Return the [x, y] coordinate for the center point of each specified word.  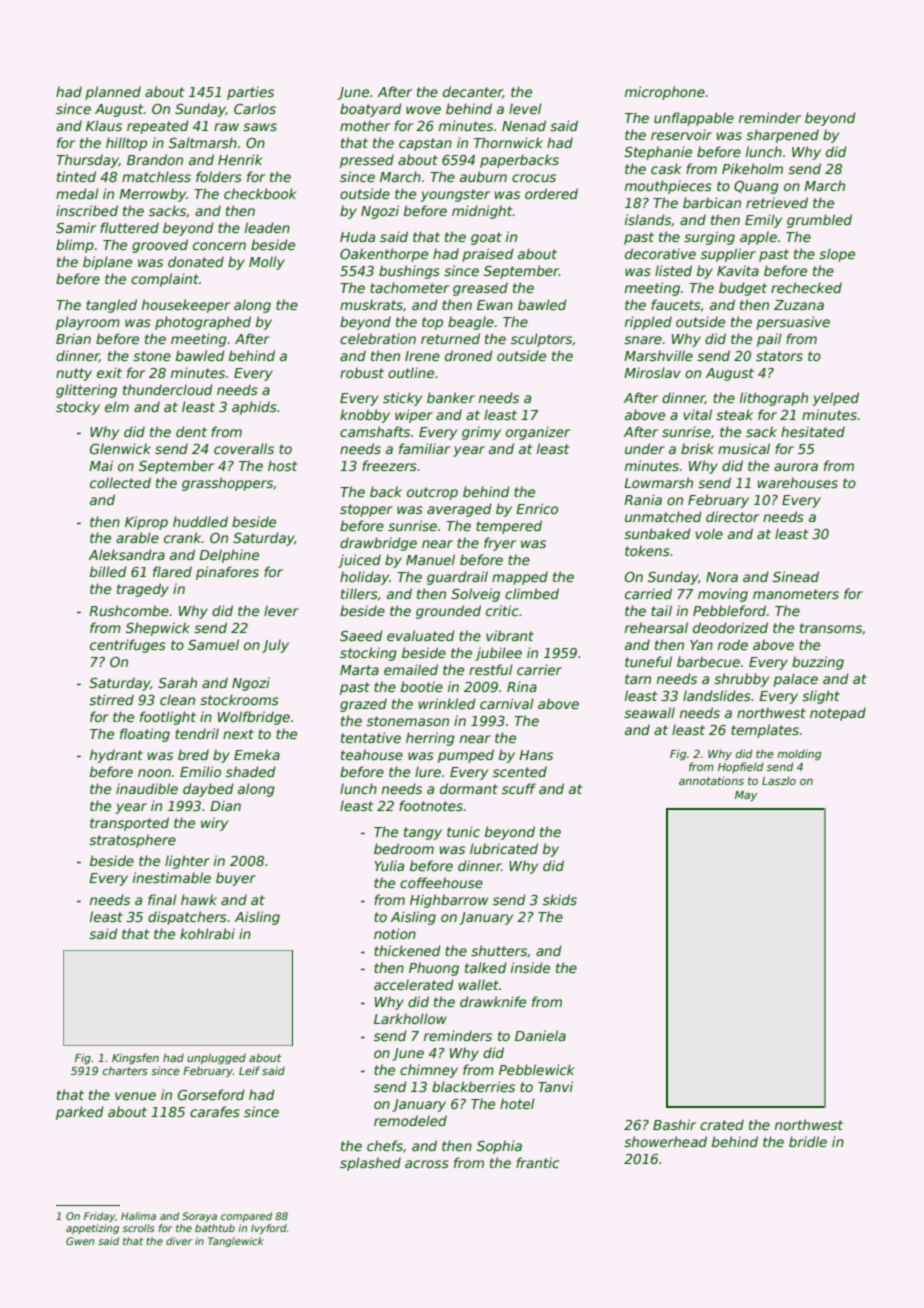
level [525, 108]
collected [120, 482]
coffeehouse [441, 882]
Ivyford [269, 1229]
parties [250, 93]
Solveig [475, 595]
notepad [838, 714]
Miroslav [652, 372]
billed [108, 571]
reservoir [681, 134]
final [162, 899]
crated [722, 1124]
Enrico [537, 508]
